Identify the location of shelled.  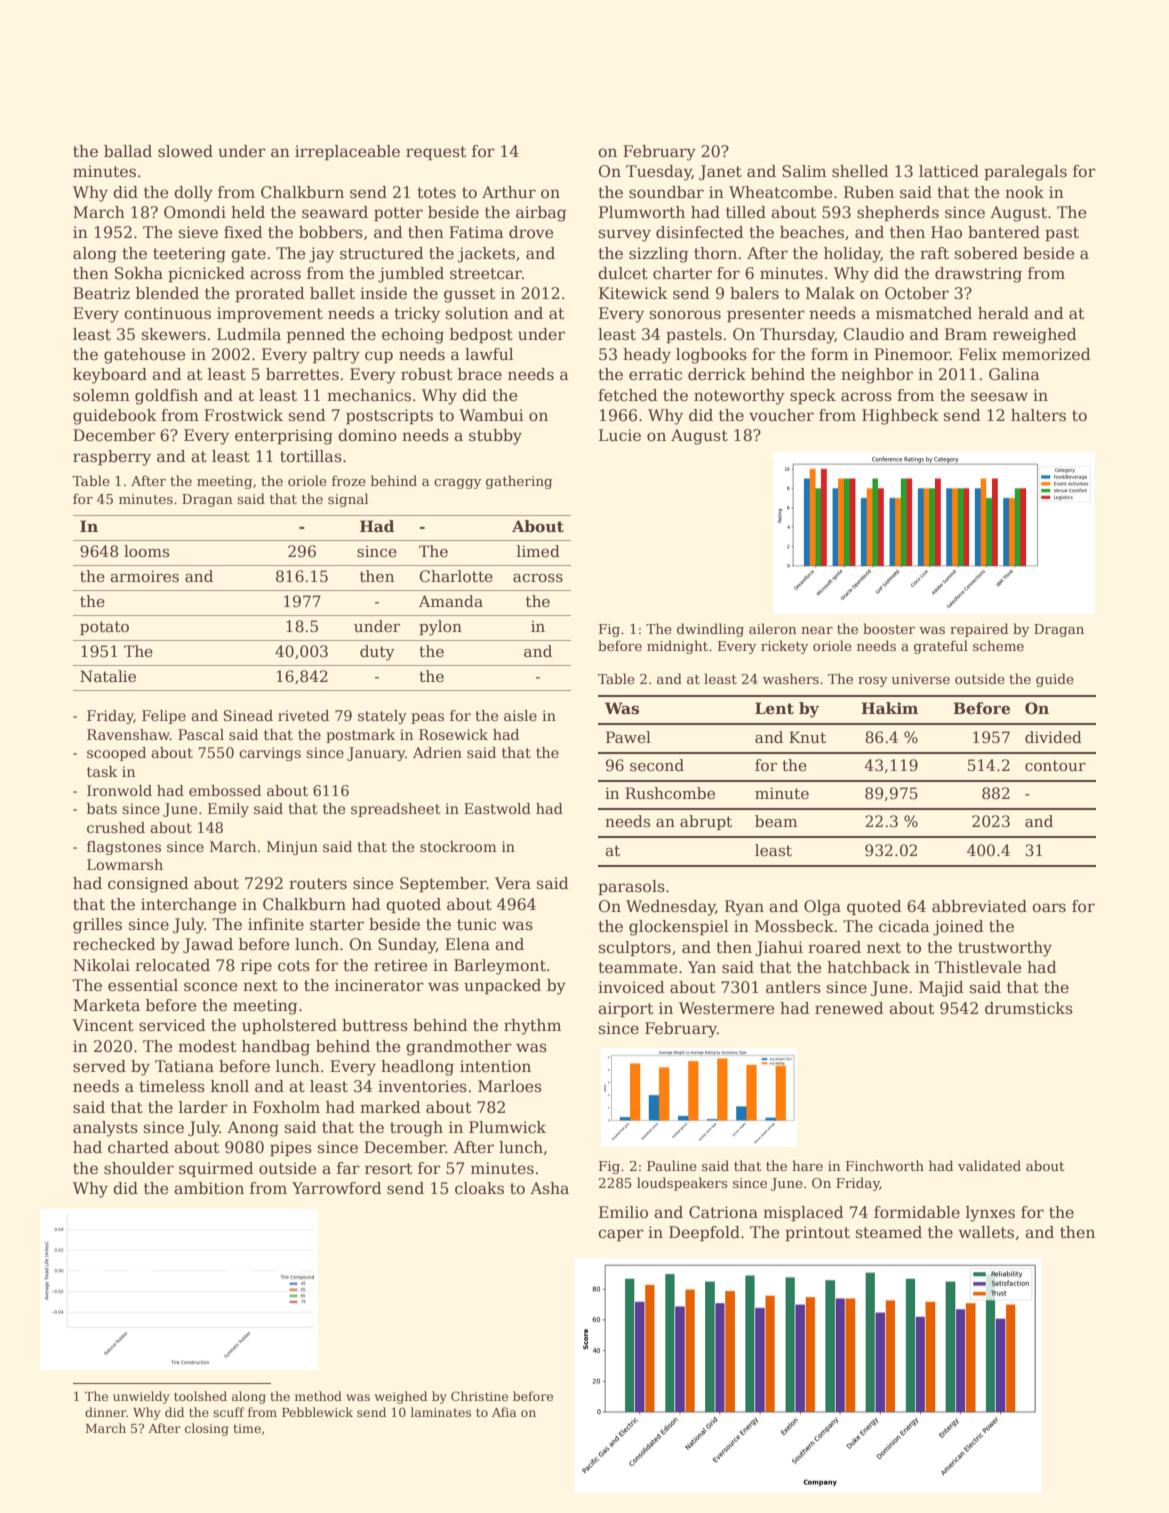
(860, 171).
